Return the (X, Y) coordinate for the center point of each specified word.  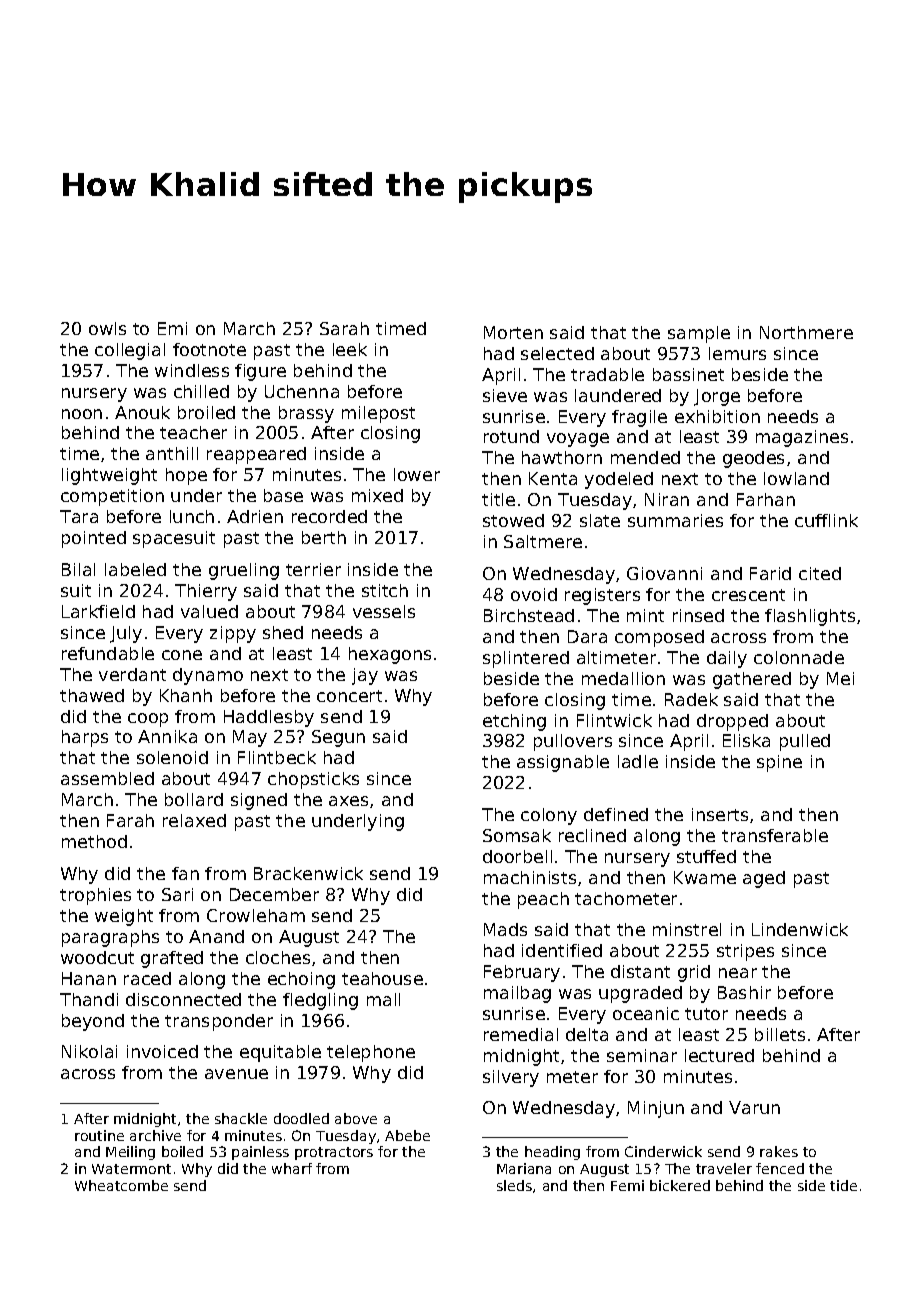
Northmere (806, 332)
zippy (233, 634)
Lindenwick (800, 929)
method (94, 841)
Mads (505, 929)
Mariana (524, 1168)
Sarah (344, 328)
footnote (209, 349)
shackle (241, 1118)
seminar (642, 1055)
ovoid (534, 594)
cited (820, 573)
